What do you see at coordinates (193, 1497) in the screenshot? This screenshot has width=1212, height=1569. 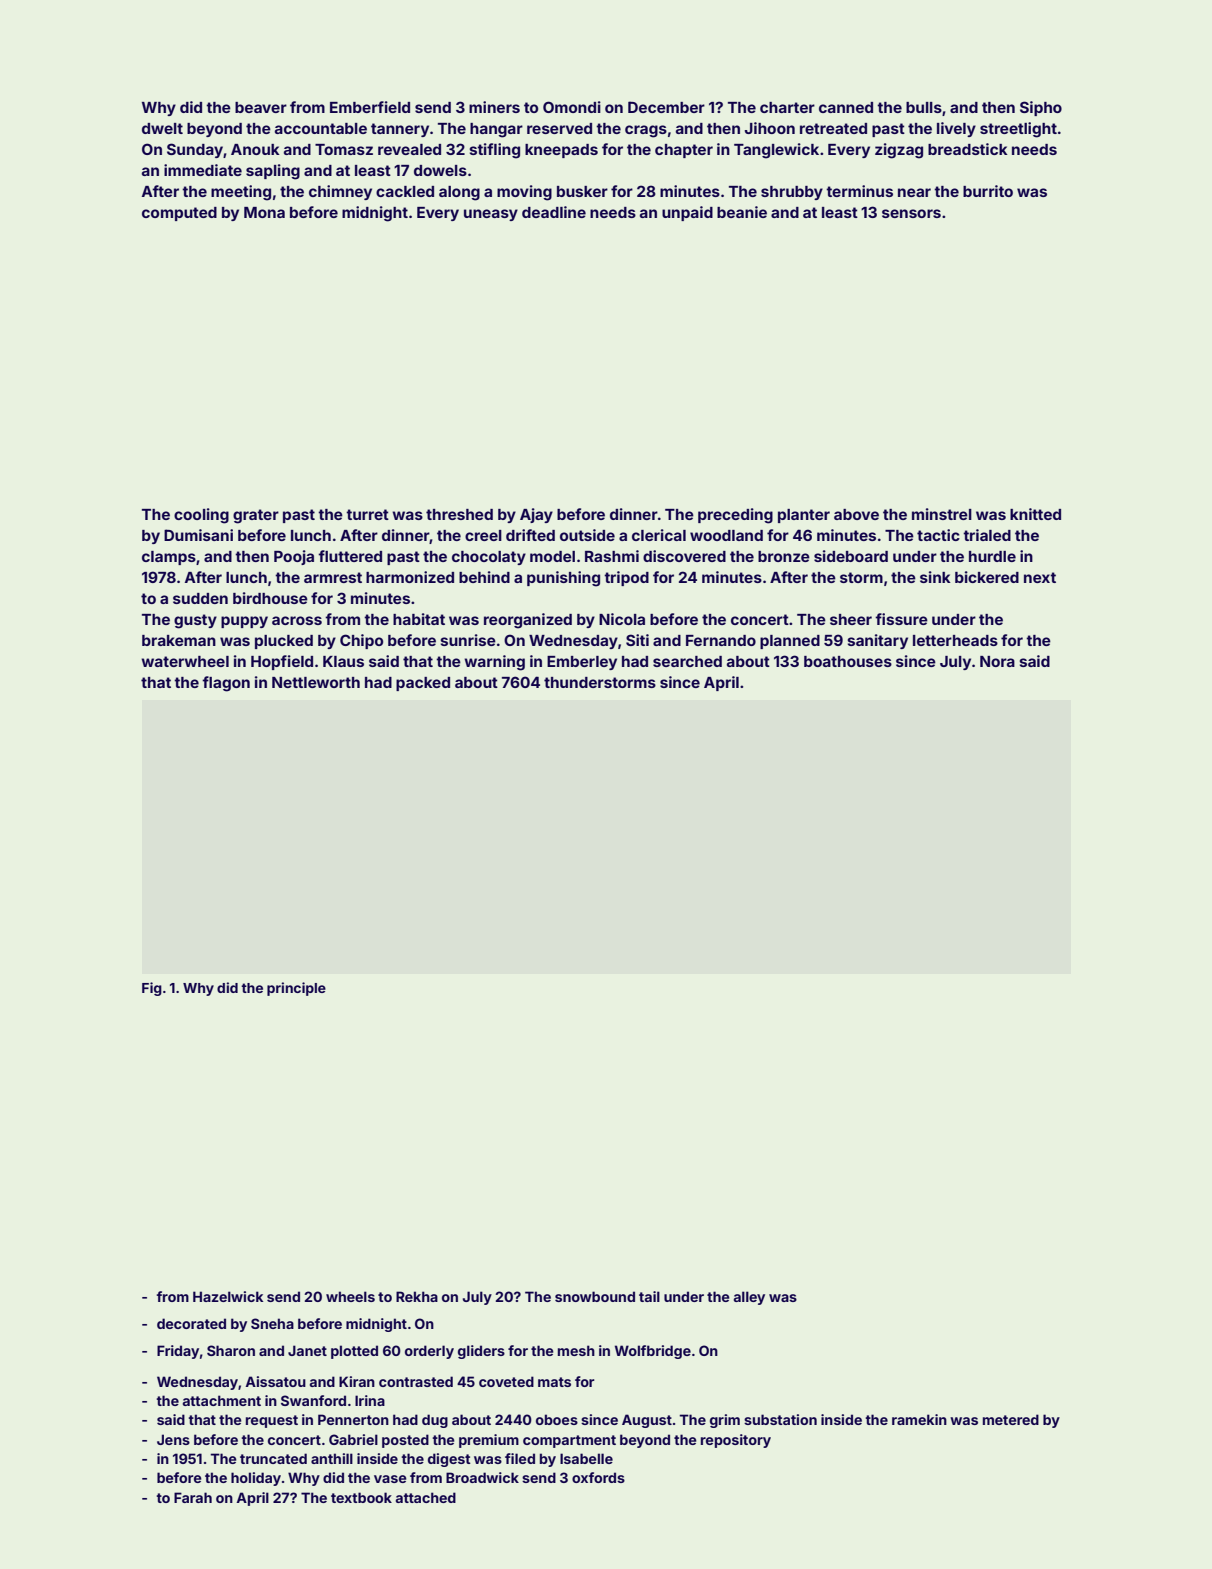 I see `Farah` at bounding box center [193, 1497].
